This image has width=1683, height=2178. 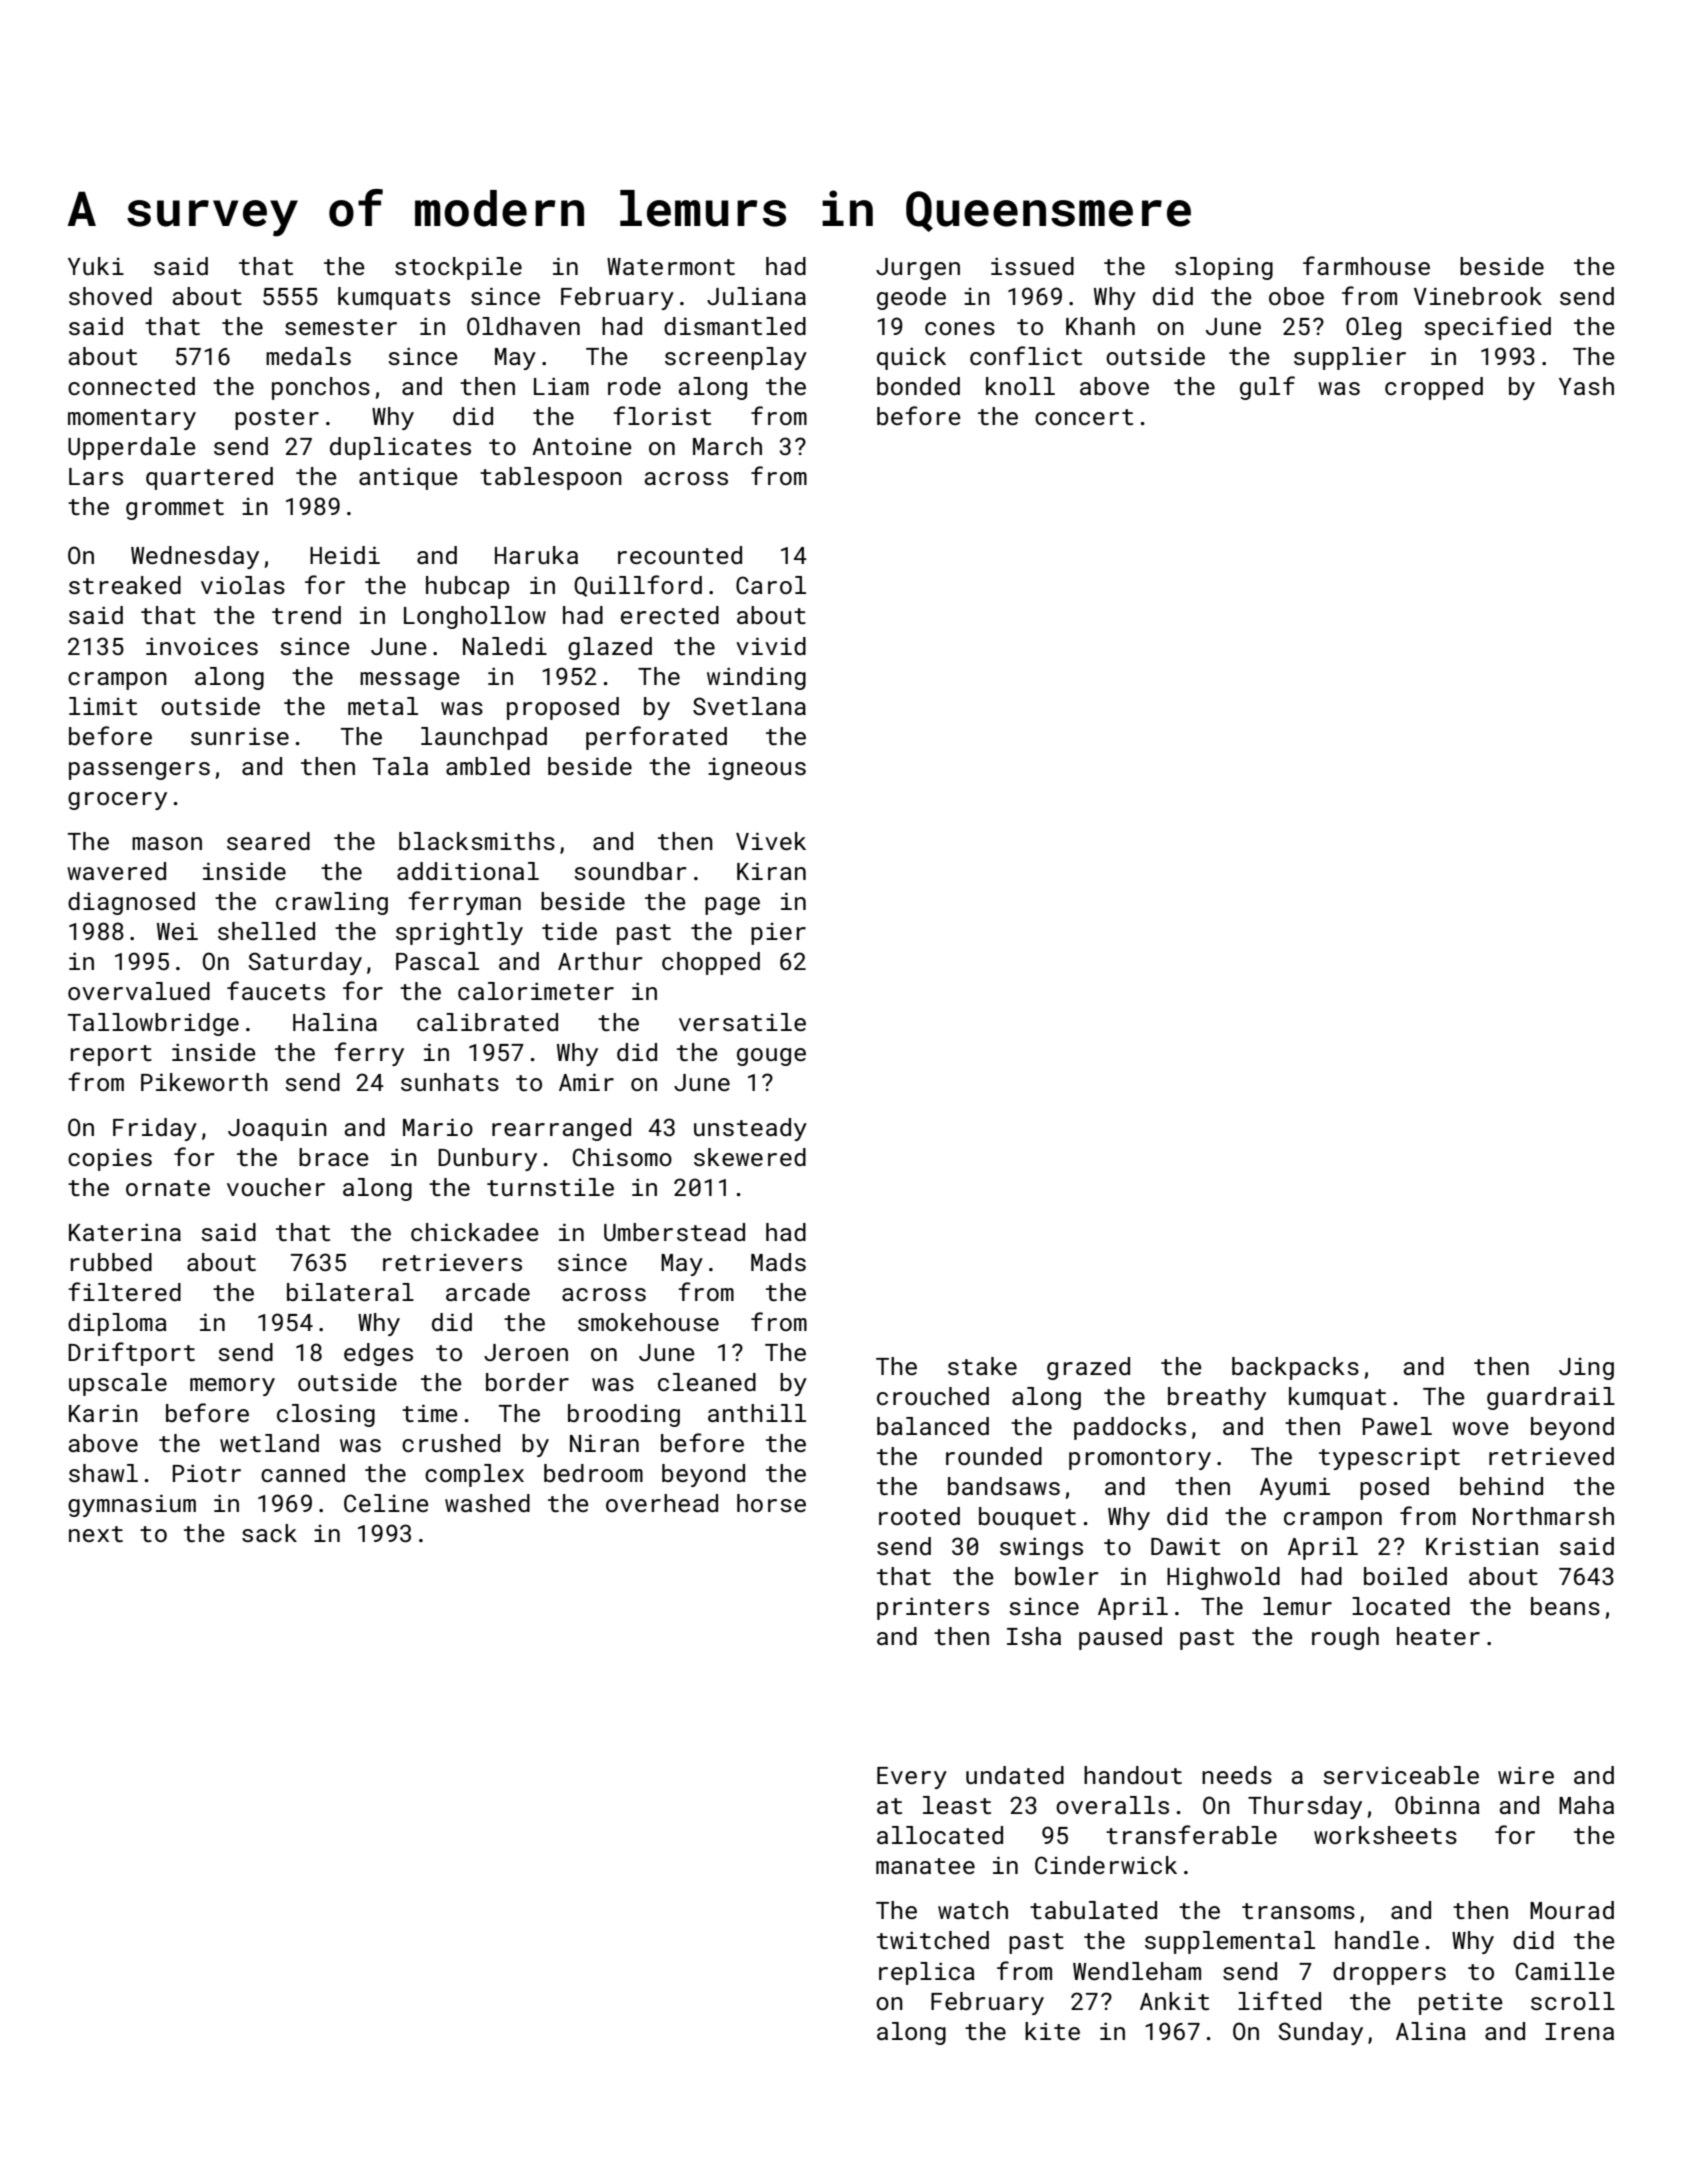 I want to click on gulf, so click(x=1267, y=388).
